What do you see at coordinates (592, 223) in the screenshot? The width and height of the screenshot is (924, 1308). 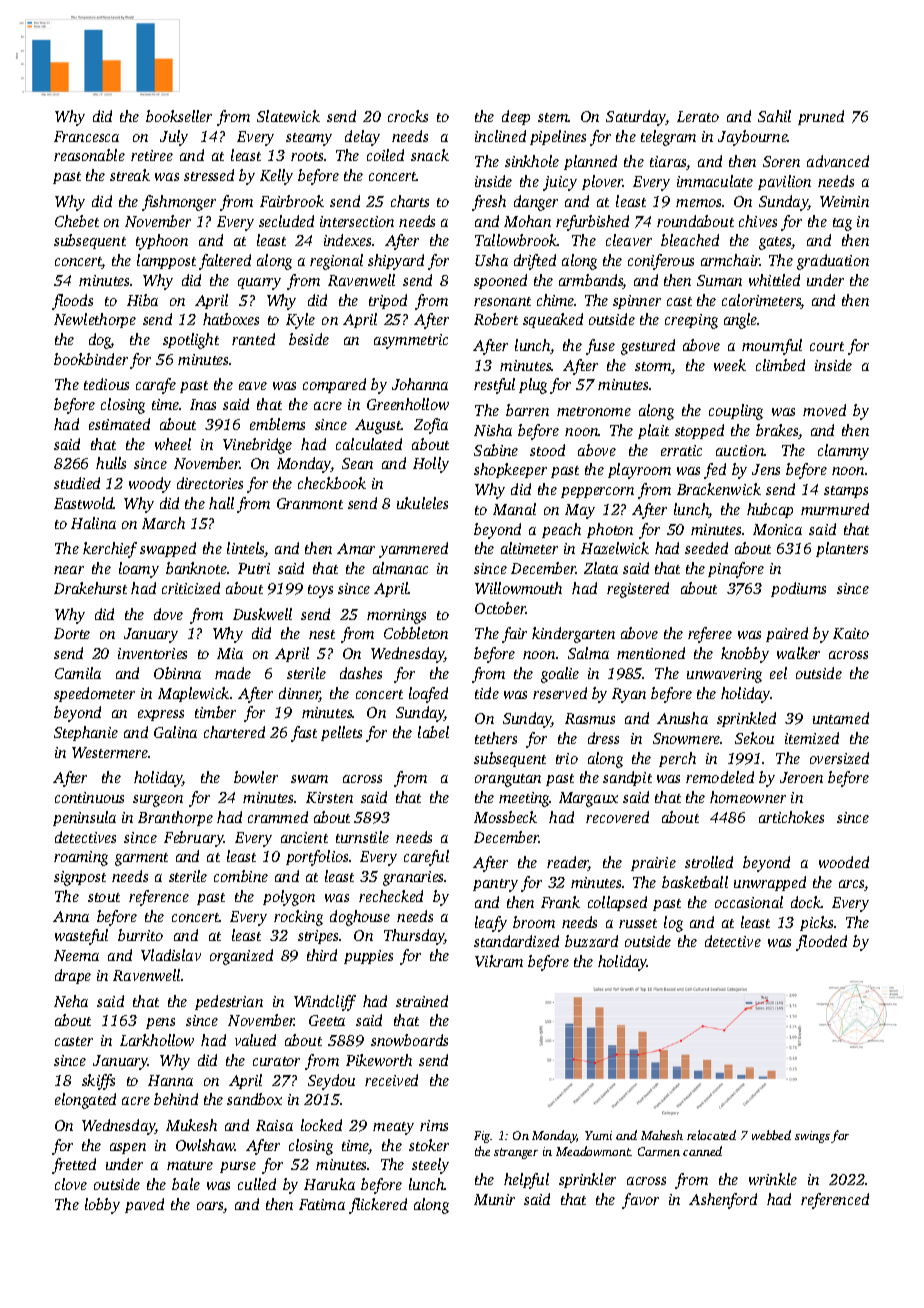 I see `refurbished` at bounding box center [592, 223].
